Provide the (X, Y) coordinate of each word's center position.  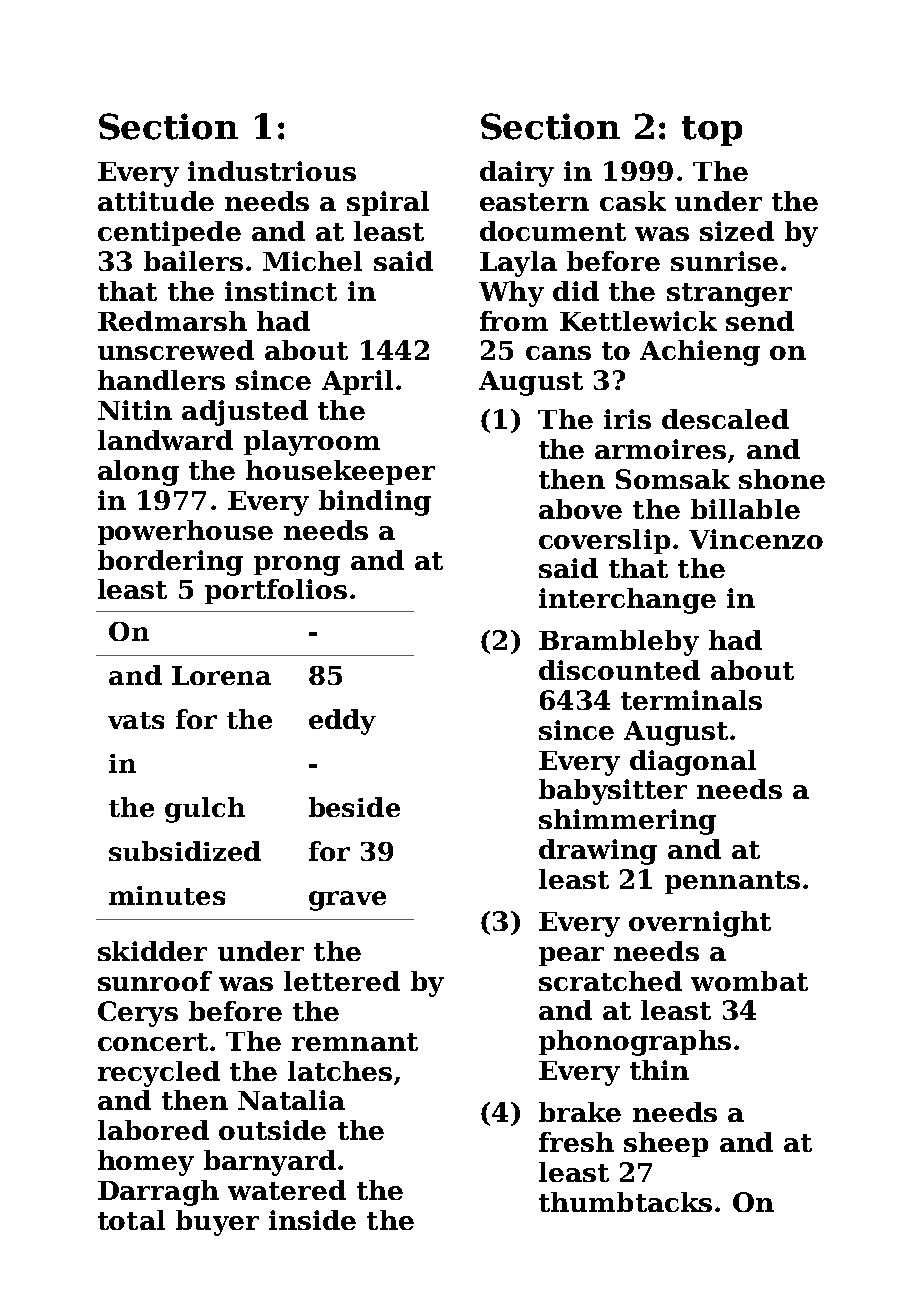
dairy (517, 174)
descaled (725, 419)
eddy (342, 722)
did (576, 291)
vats (136, 720)
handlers (161, 380)
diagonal (693, 763)
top (712, 131)
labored (153, 1130)
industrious (272, 171)
